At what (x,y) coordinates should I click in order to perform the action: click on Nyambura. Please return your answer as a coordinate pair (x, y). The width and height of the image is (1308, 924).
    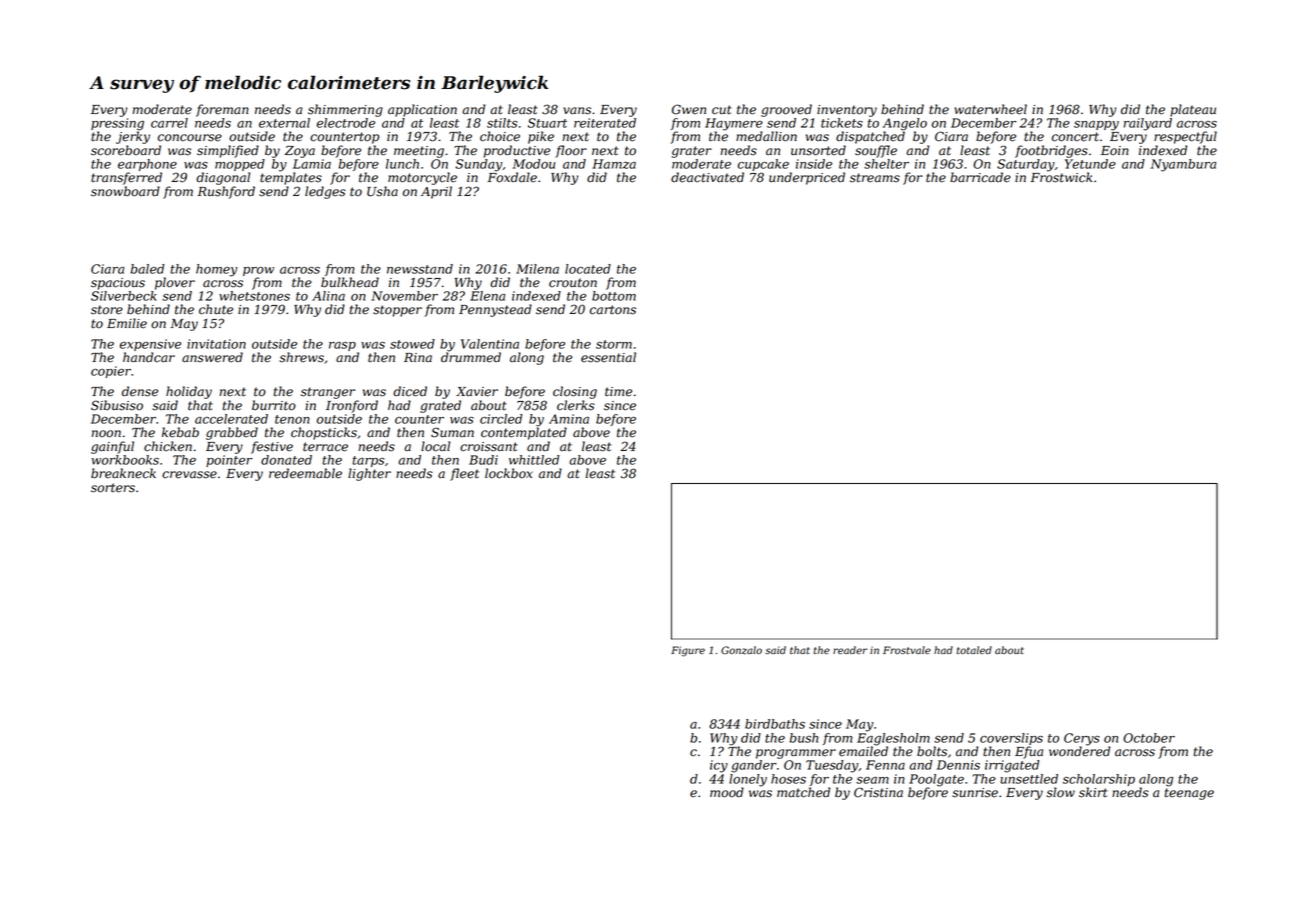
    Looking at the image, I should click on (1183, 165).
